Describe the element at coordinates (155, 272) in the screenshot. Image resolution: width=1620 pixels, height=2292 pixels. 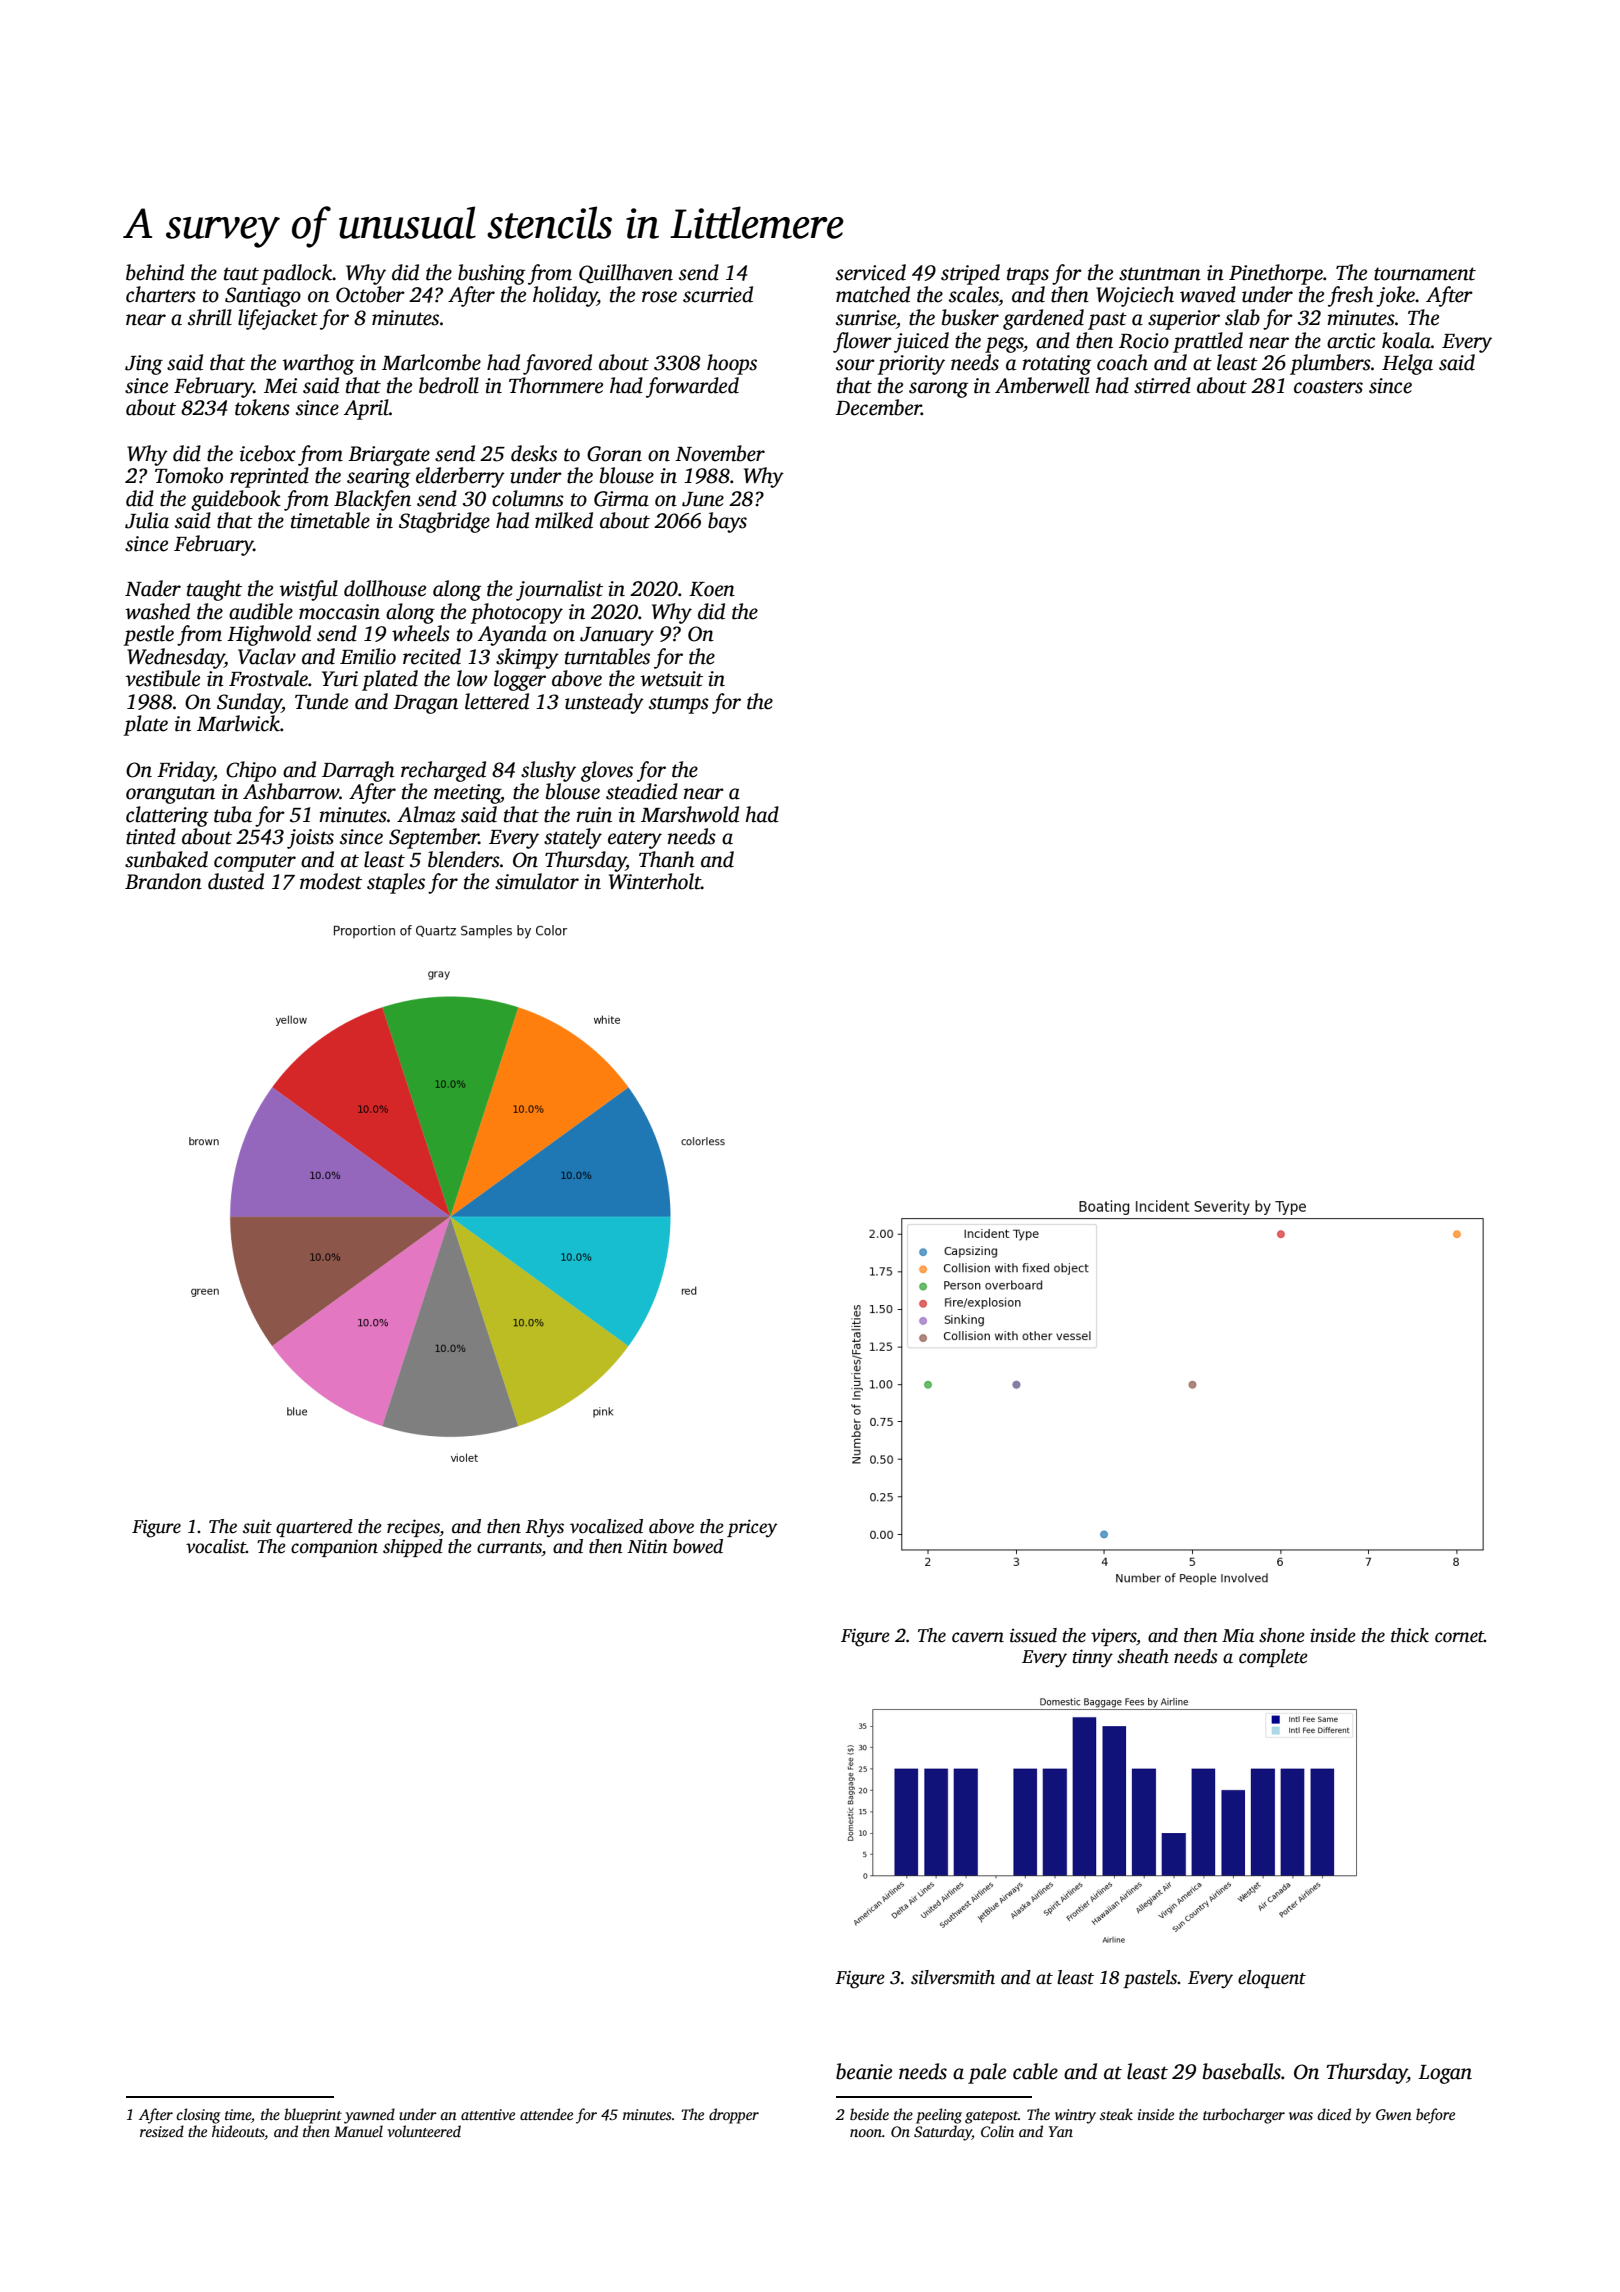
I see `behind` at that location.
